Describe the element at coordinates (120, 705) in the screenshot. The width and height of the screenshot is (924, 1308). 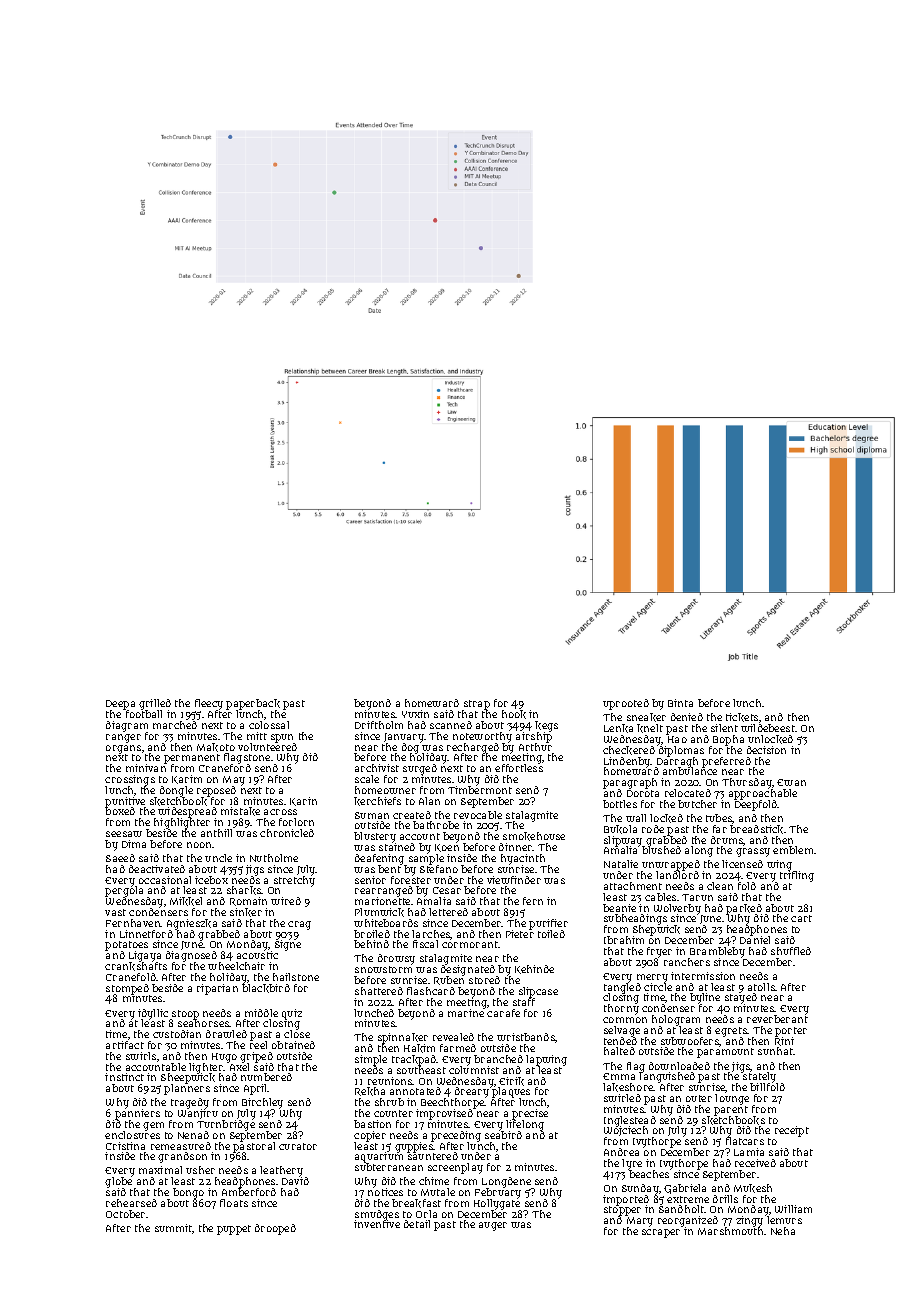
I see `Deepa` at that location.
